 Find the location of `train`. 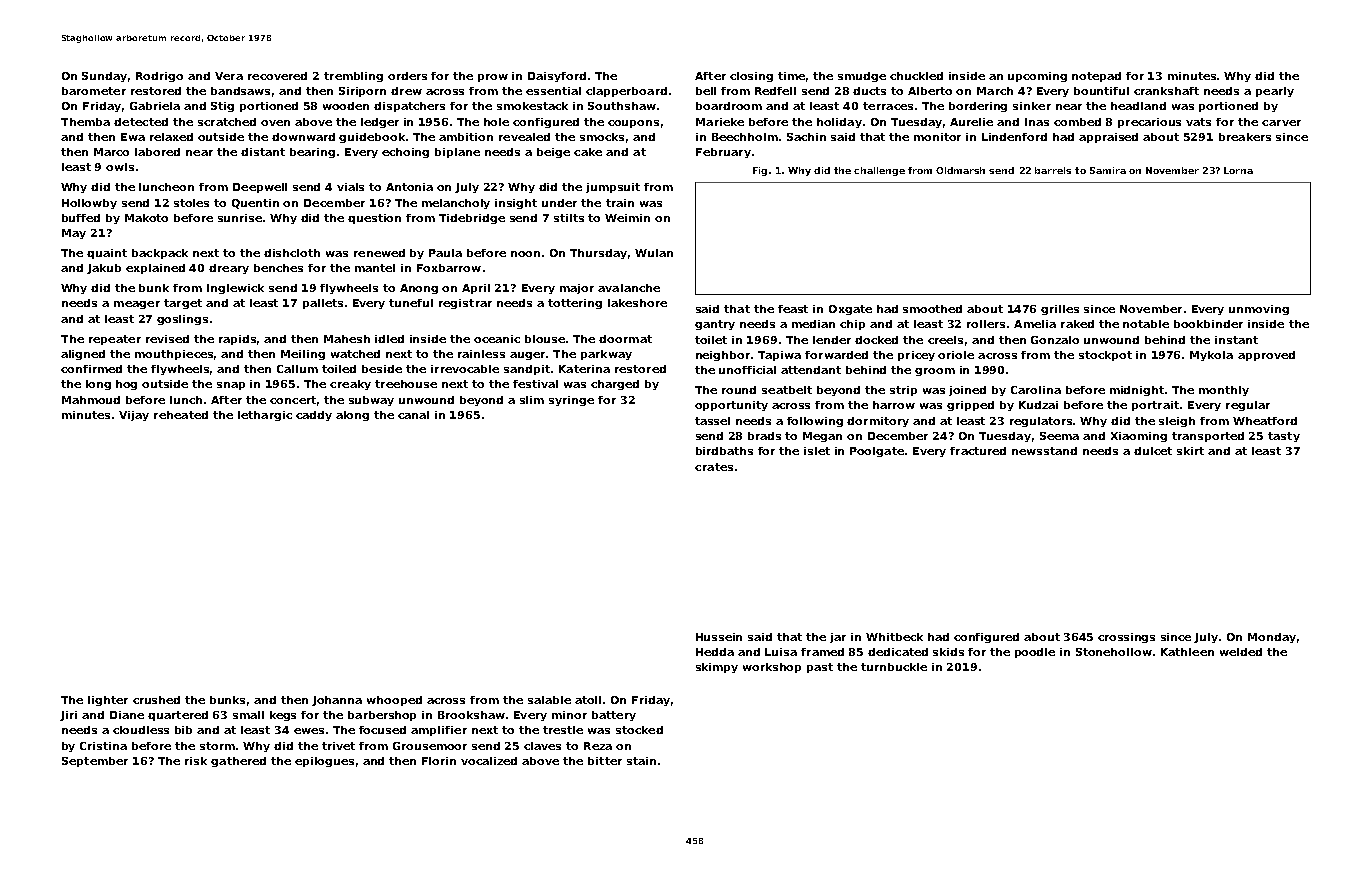

train is located at coordinates (620, 203).
